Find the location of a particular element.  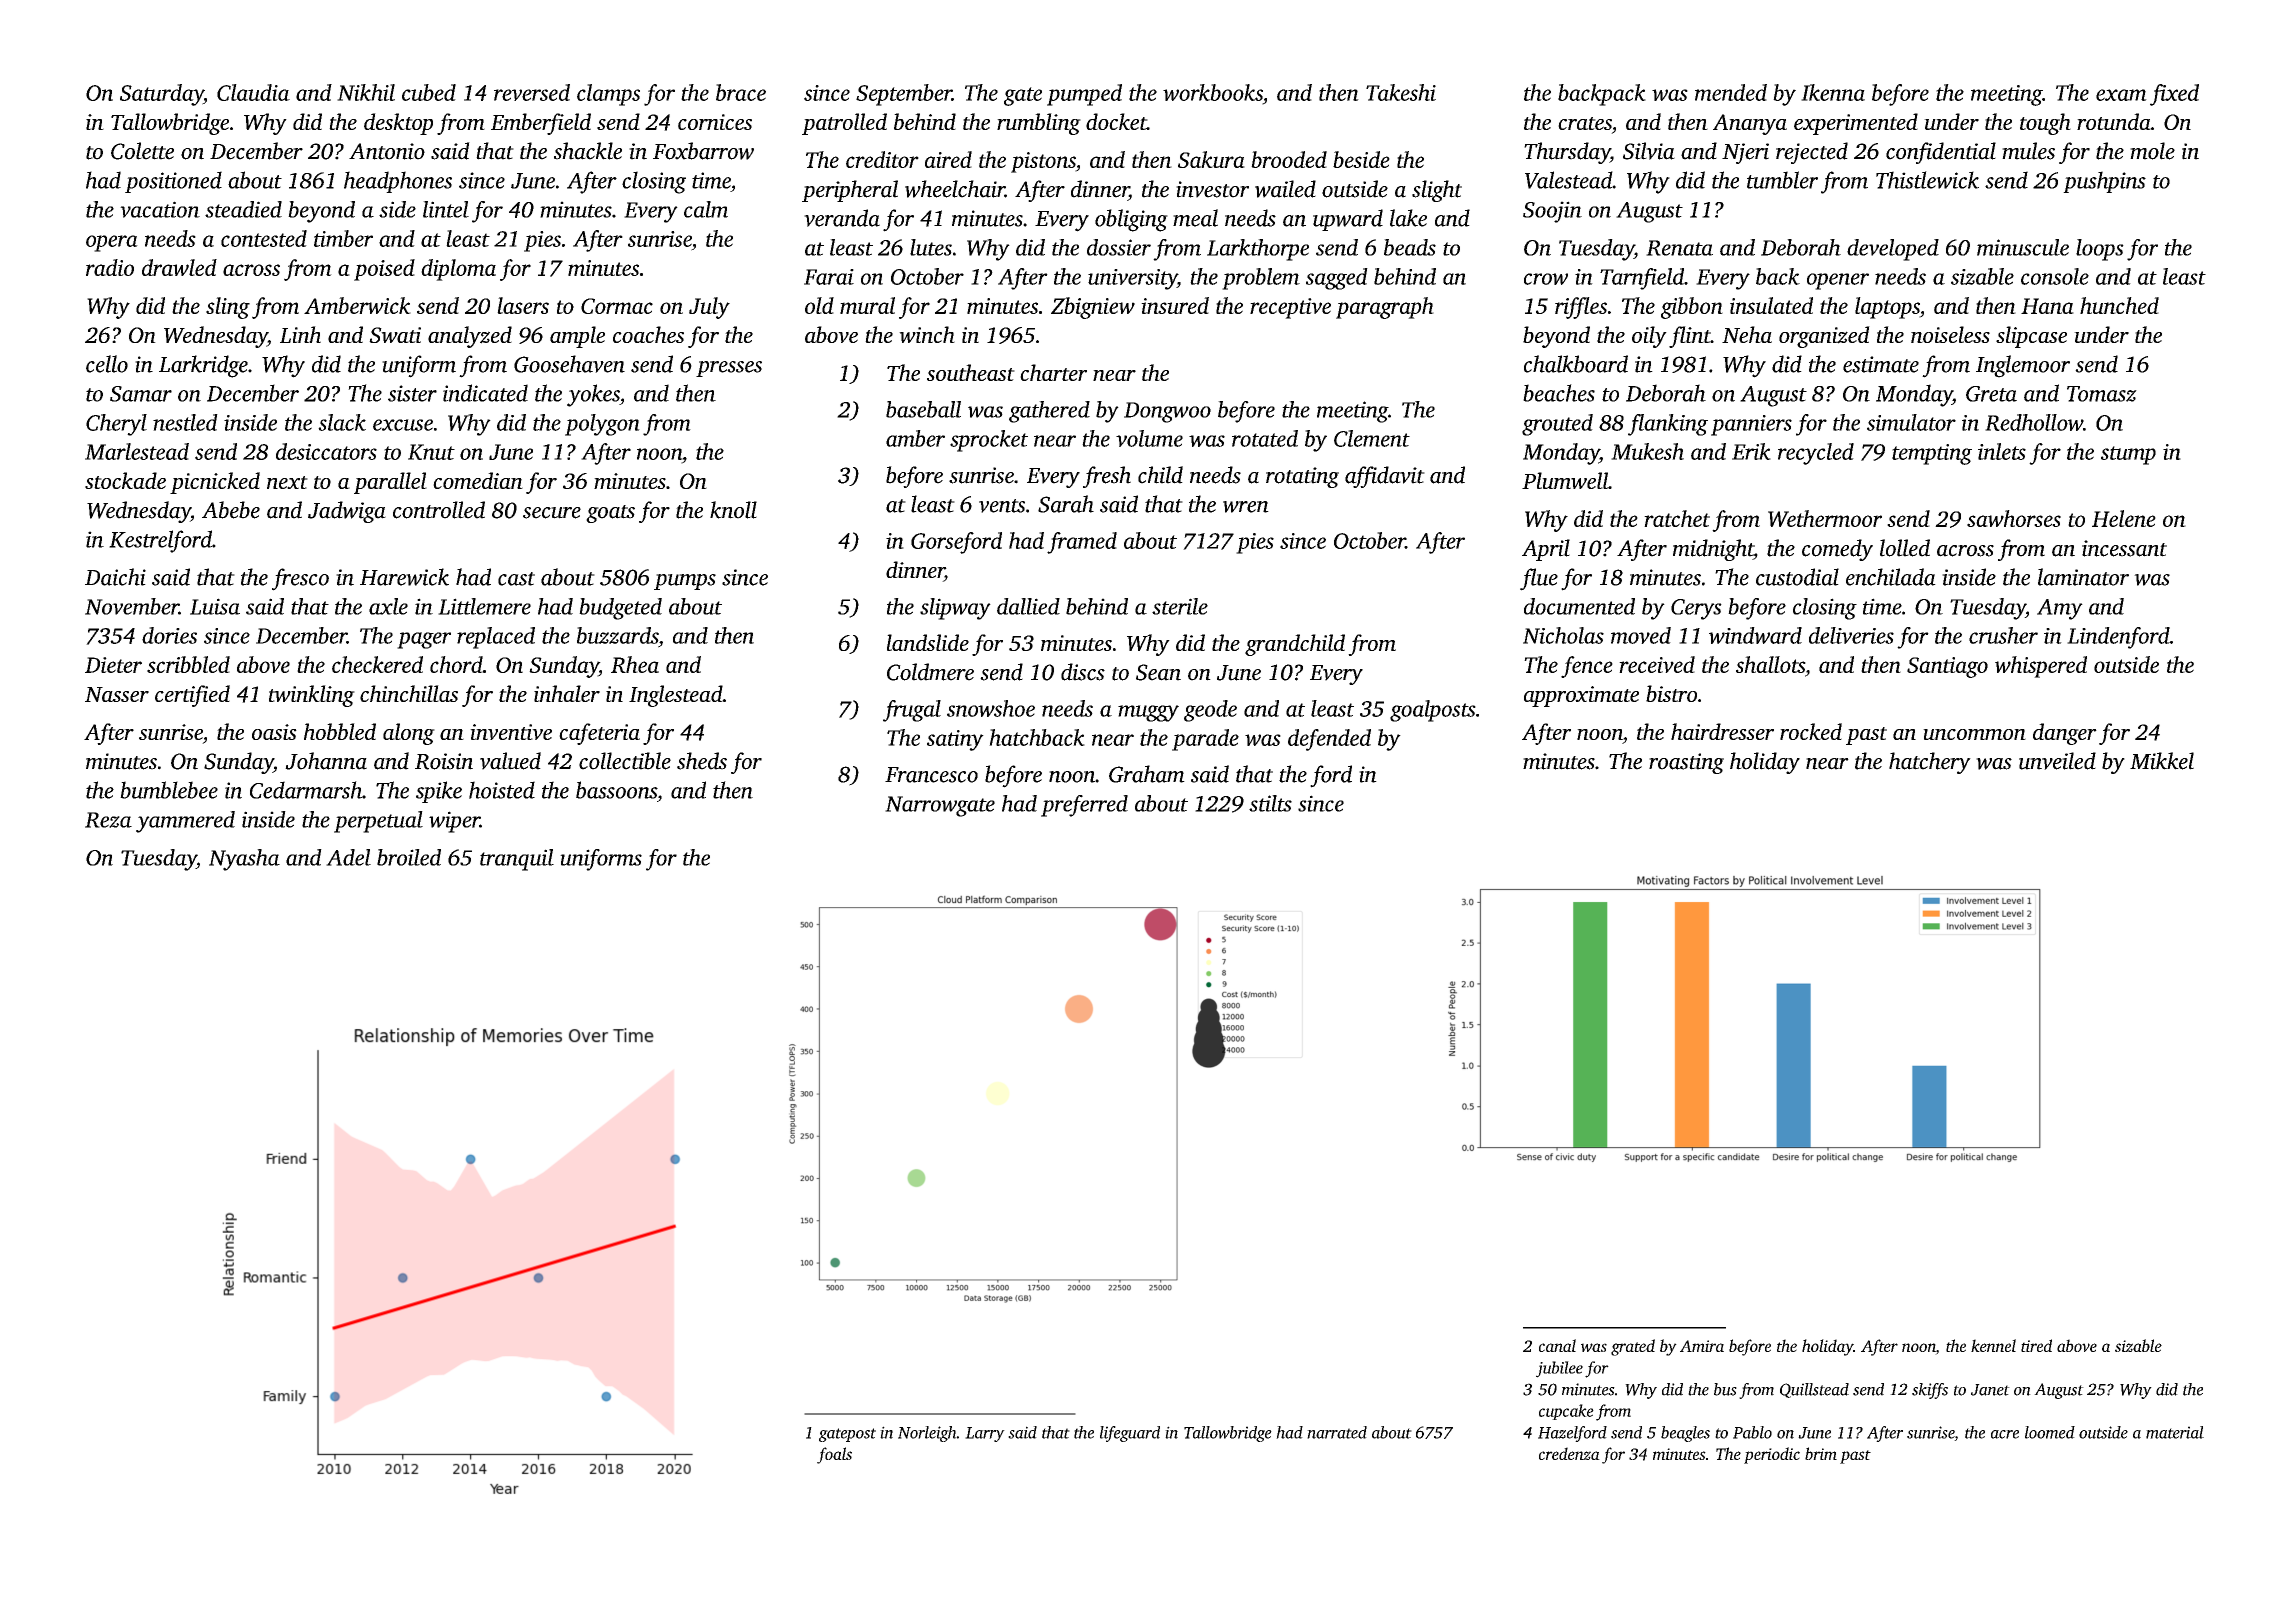

periodic is located at coordinates (1772, 1455).
